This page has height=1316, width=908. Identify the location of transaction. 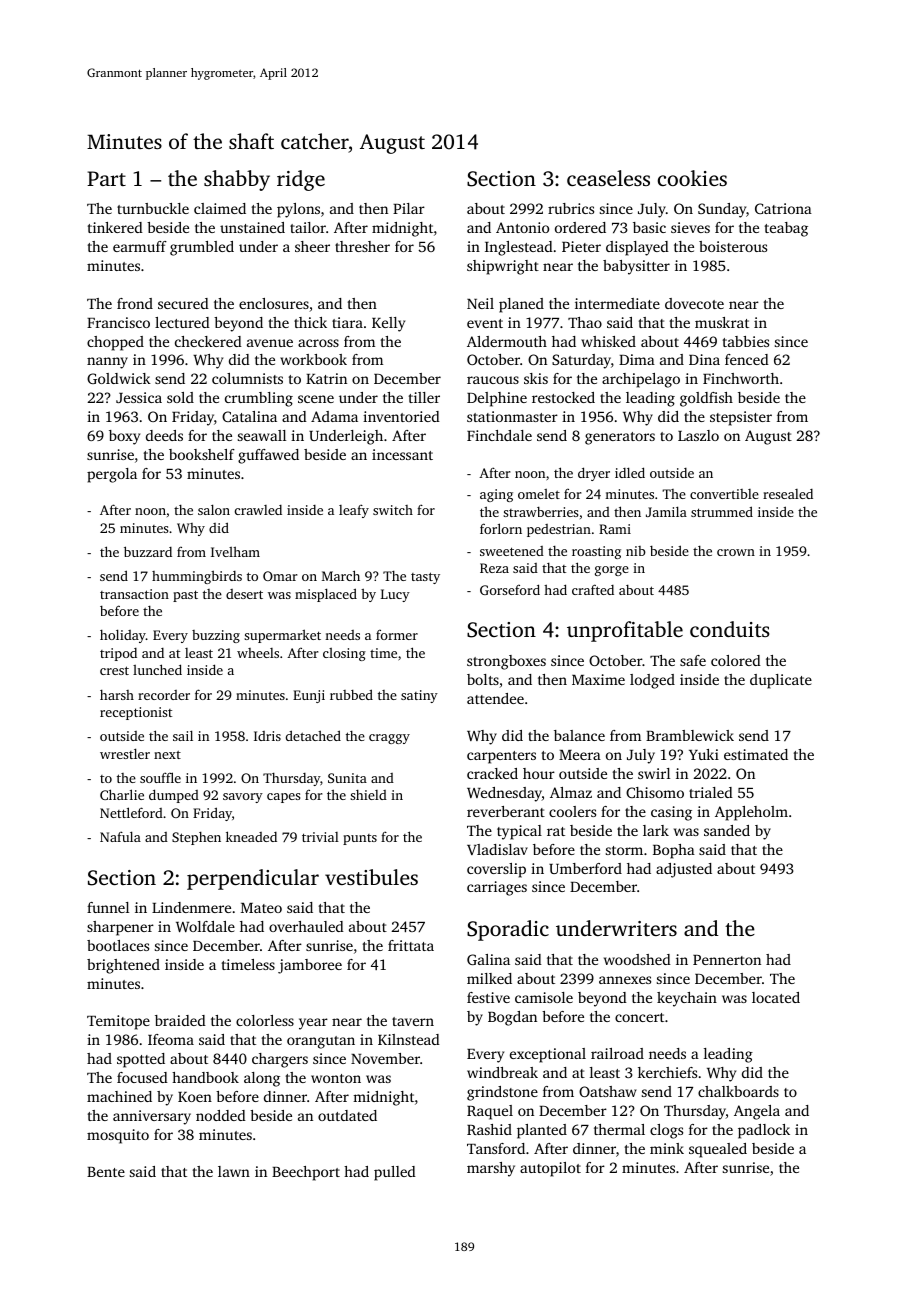
(134, 594).
